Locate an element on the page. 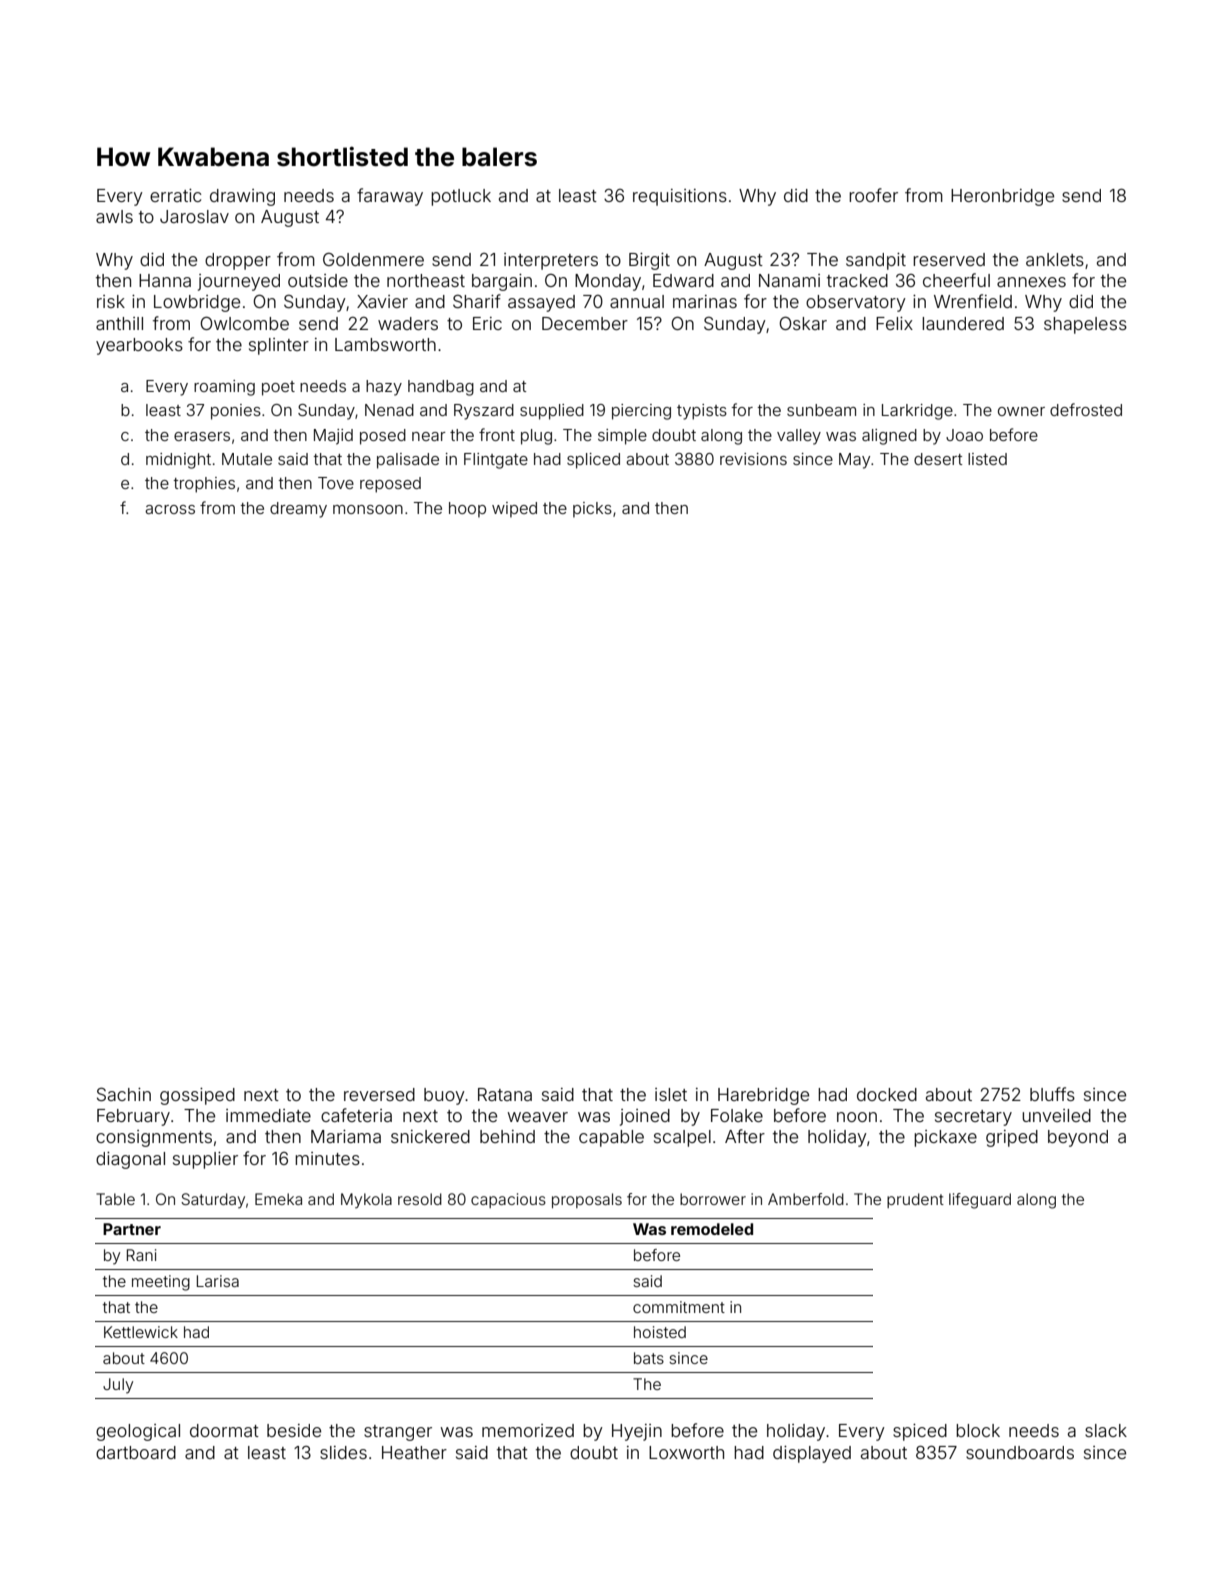 Image resolution: width=1223 pixels, height=1582 pixels. dartboard is located at coordinates (136, 1452).
